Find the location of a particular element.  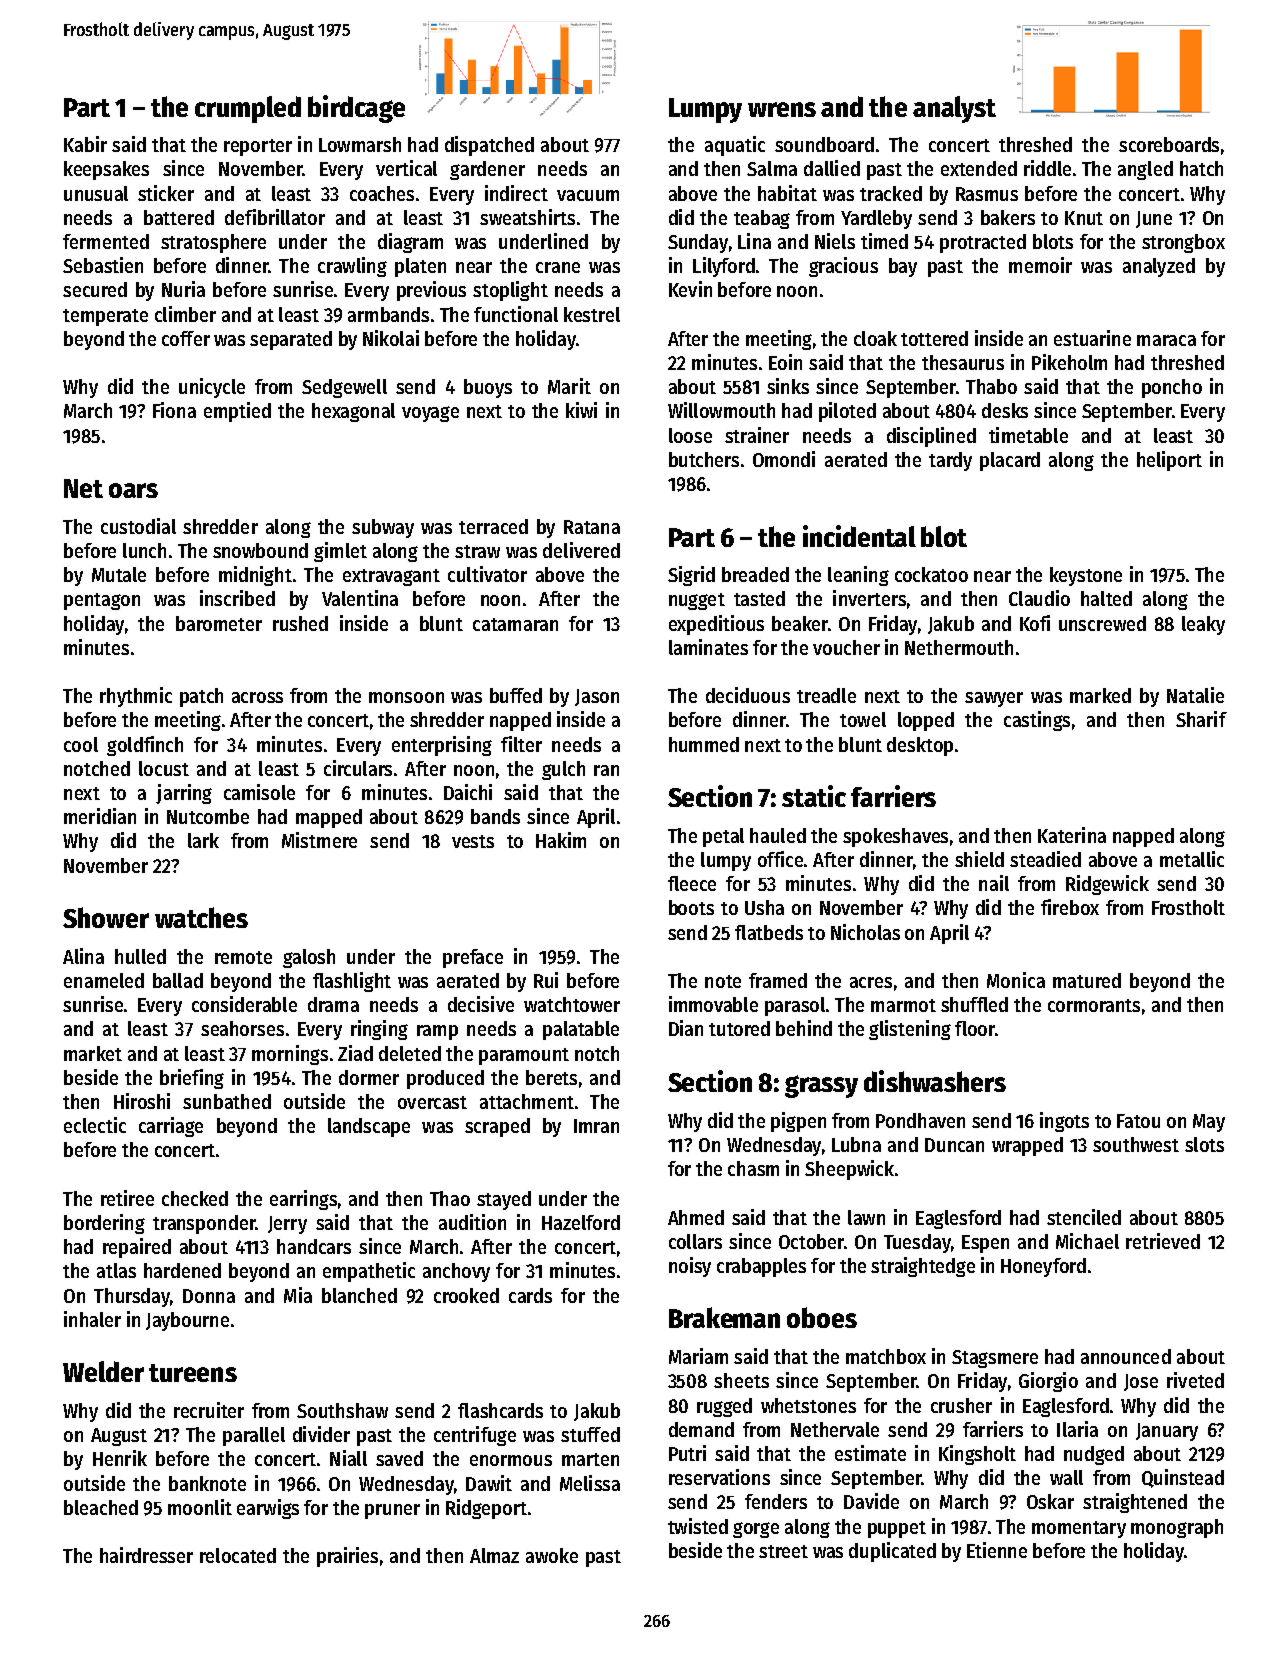

camisole is located at coordinates (259, 792).
